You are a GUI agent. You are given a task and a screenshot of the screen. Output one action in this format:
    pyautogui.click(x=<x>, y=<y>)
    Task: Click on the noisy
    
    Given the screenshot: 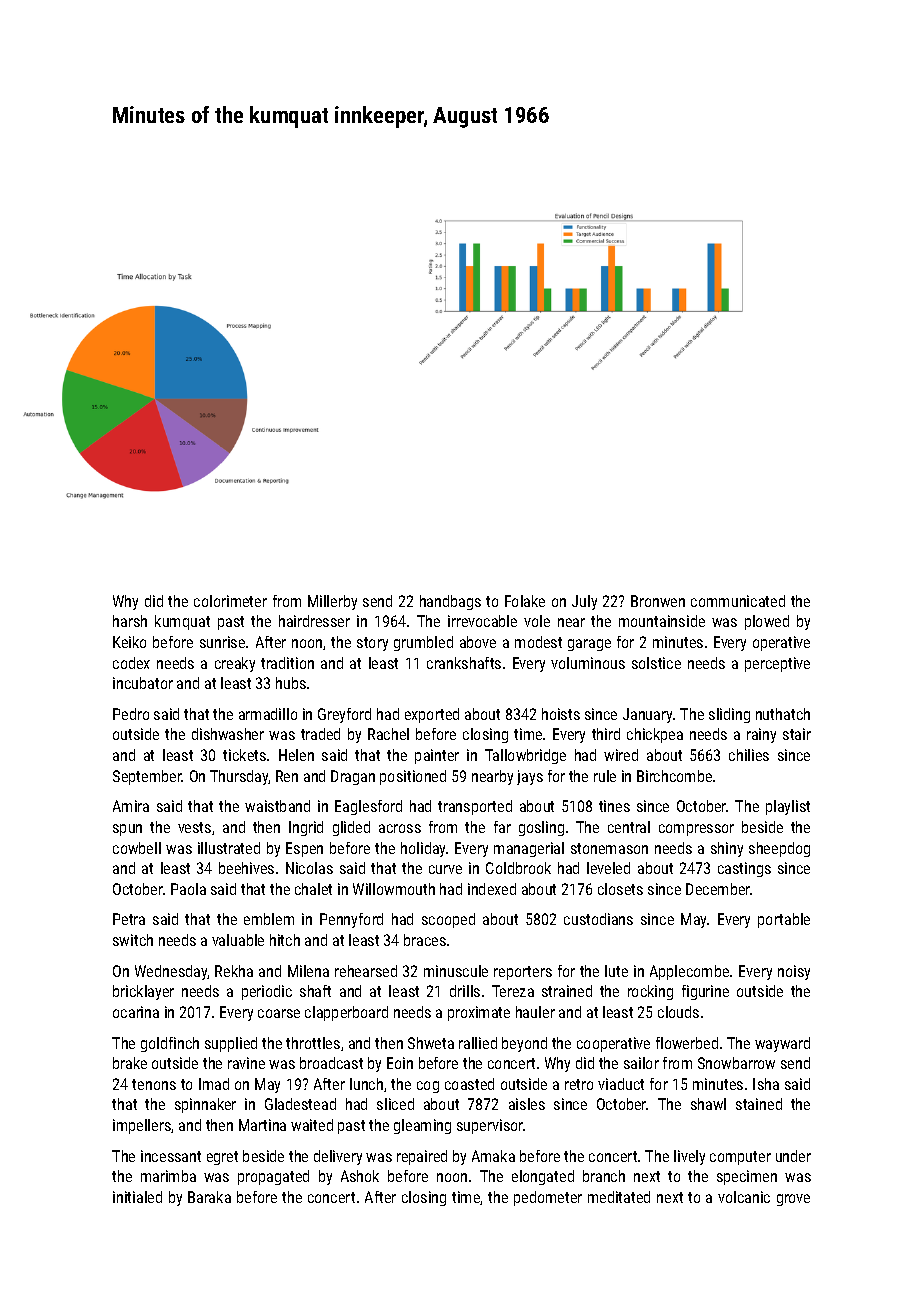 What is the action you would take?
    pyautogui.click(x=794, y=972)
